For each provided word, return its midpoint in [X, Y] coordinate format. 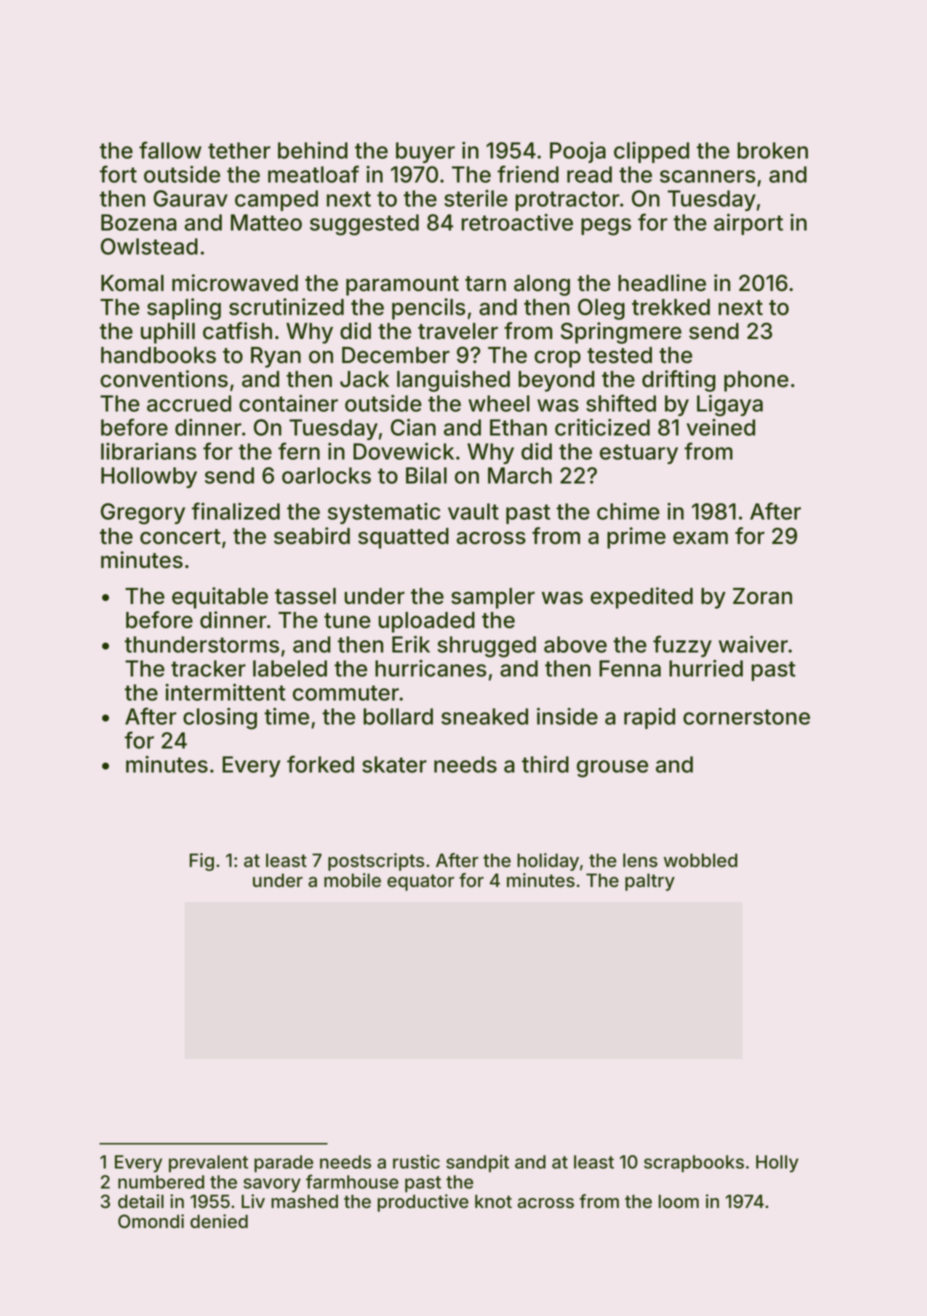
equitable [220, 598]
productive [423, 1203]
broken [772, 150]
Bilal [426, 475]
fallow [170, 150]
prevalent [208, 1163]
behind [313, 150]
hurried [706, 668]
